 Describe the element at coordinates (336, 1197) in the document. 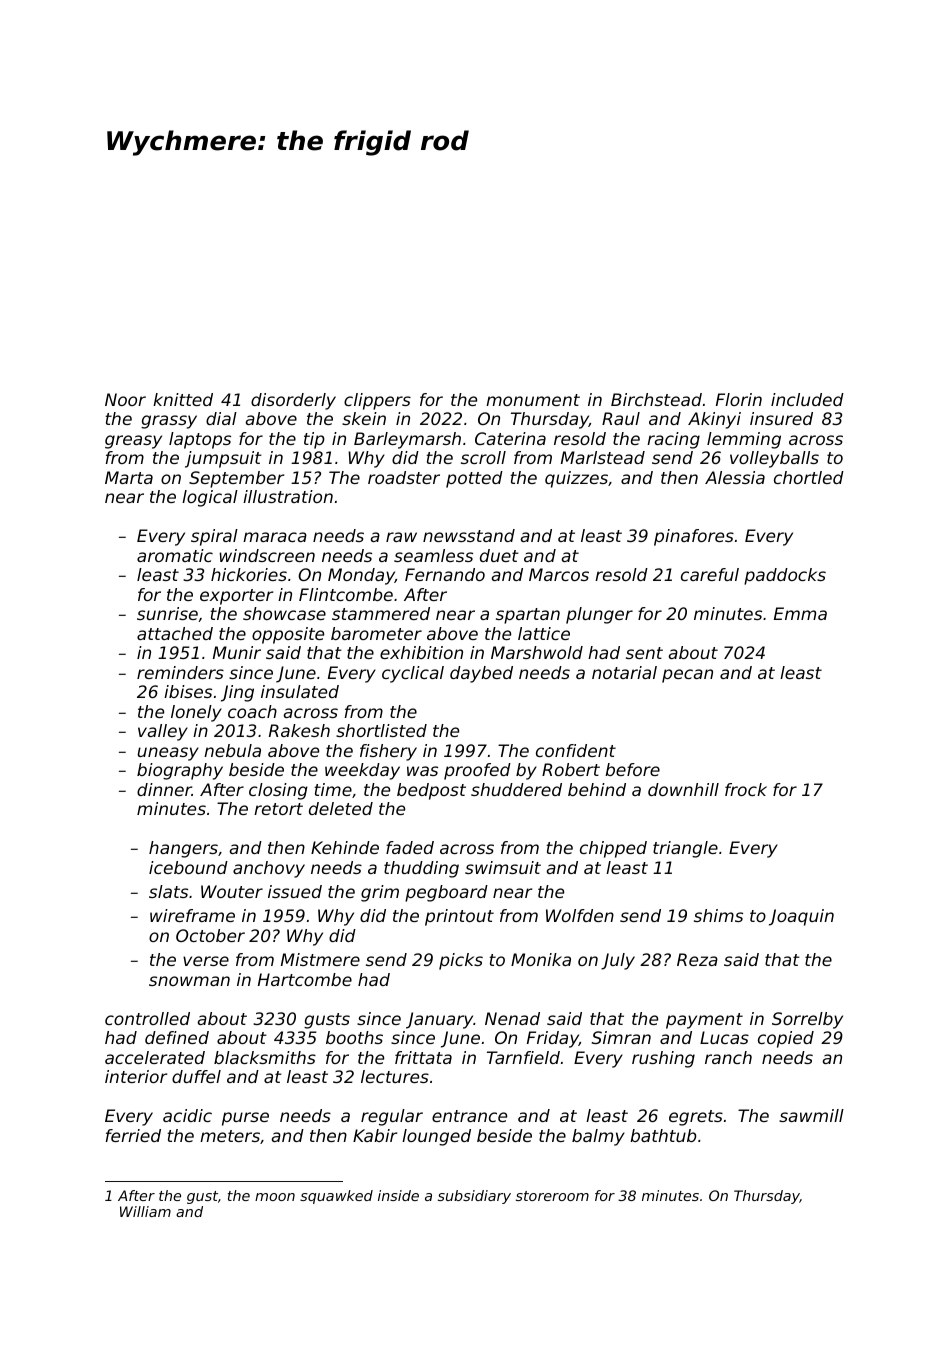

I see `squawked` at that location.
